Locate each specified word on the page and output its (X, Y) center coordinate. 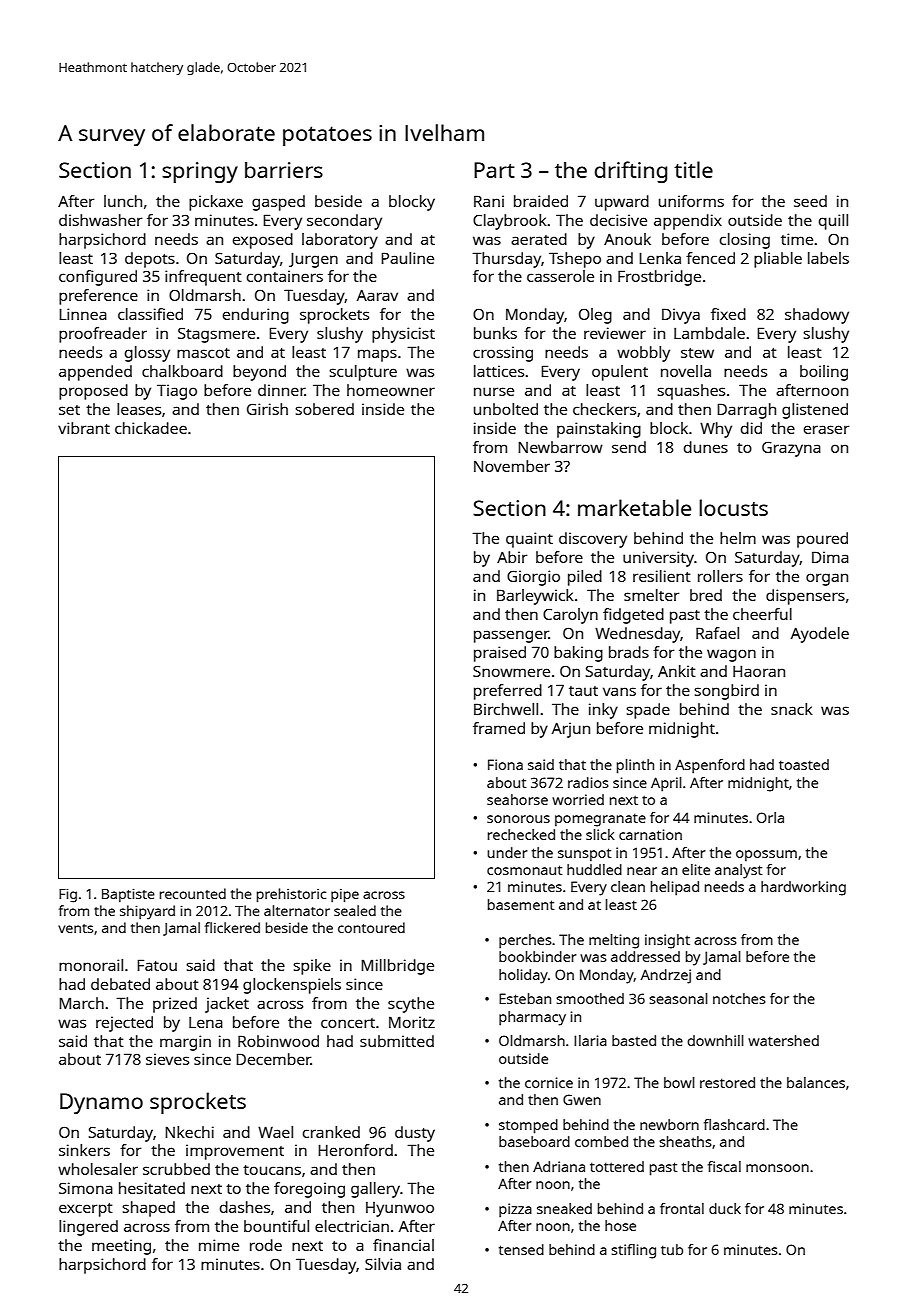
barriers (284, 170)
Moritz (412, 1022)
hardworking (803, 888)
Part (494, 170)
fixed (728, 314)
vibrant (84, 428)
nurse (494, 391)
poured (822, 540)
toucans (272, 1170)
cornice (549, 1082)
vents (75, 928)
